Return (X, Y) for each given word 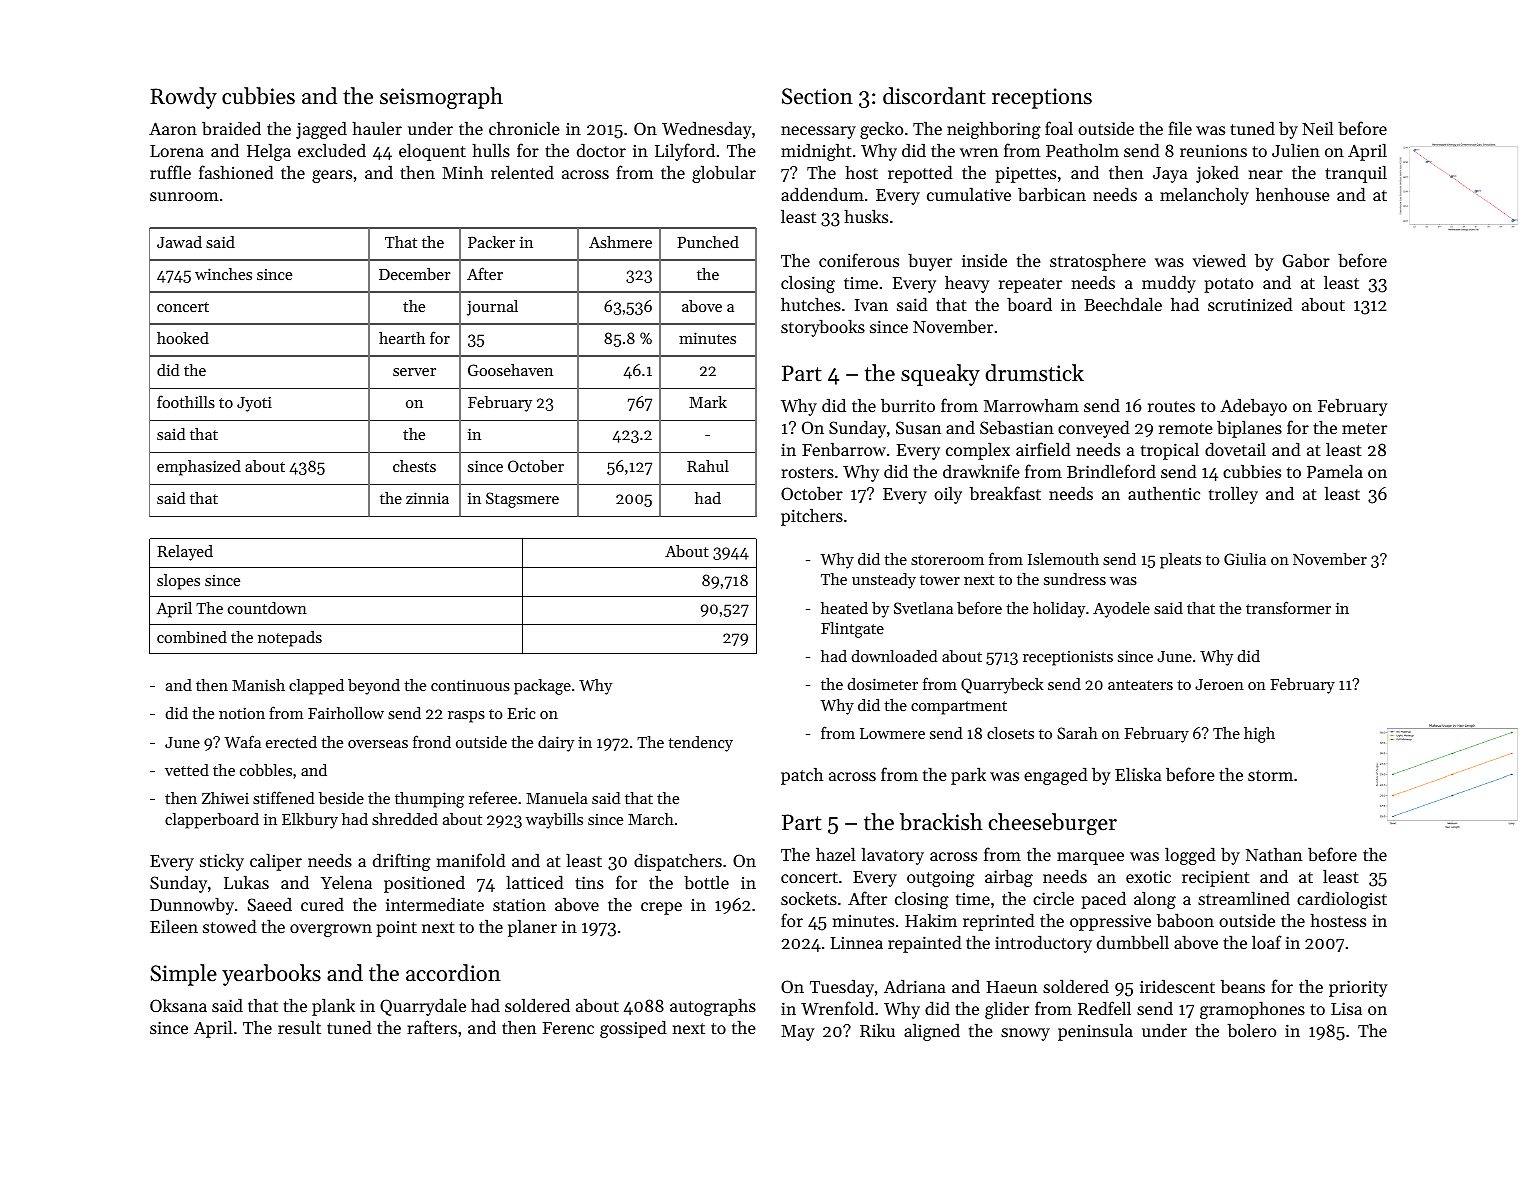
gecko (881, 130)
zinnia (427, 498)
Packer (491, 242)
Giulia (1245, 559)
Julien (1296, 150)
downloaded (894, 656)
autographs (713, 1007)
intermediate (435, 904)
